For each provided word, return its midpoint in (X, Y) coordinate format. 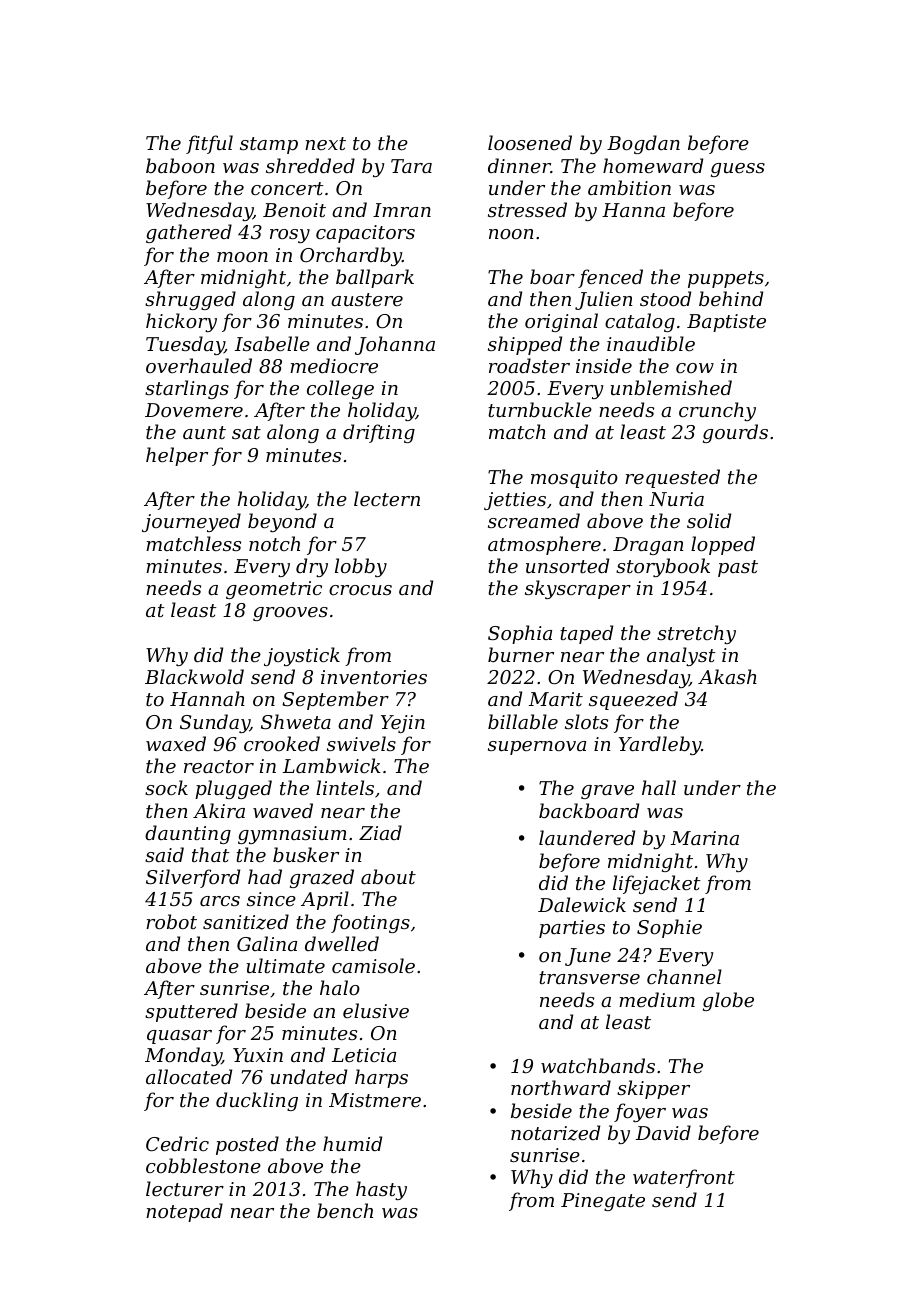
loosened (530, 142)
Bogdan (643, 144)
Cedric (177, 1143)
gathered (189, 233)
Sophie (669, 928)
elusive (376, 1010)
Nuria (676, 499)
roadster (529, 365)
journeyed (191, 522)
